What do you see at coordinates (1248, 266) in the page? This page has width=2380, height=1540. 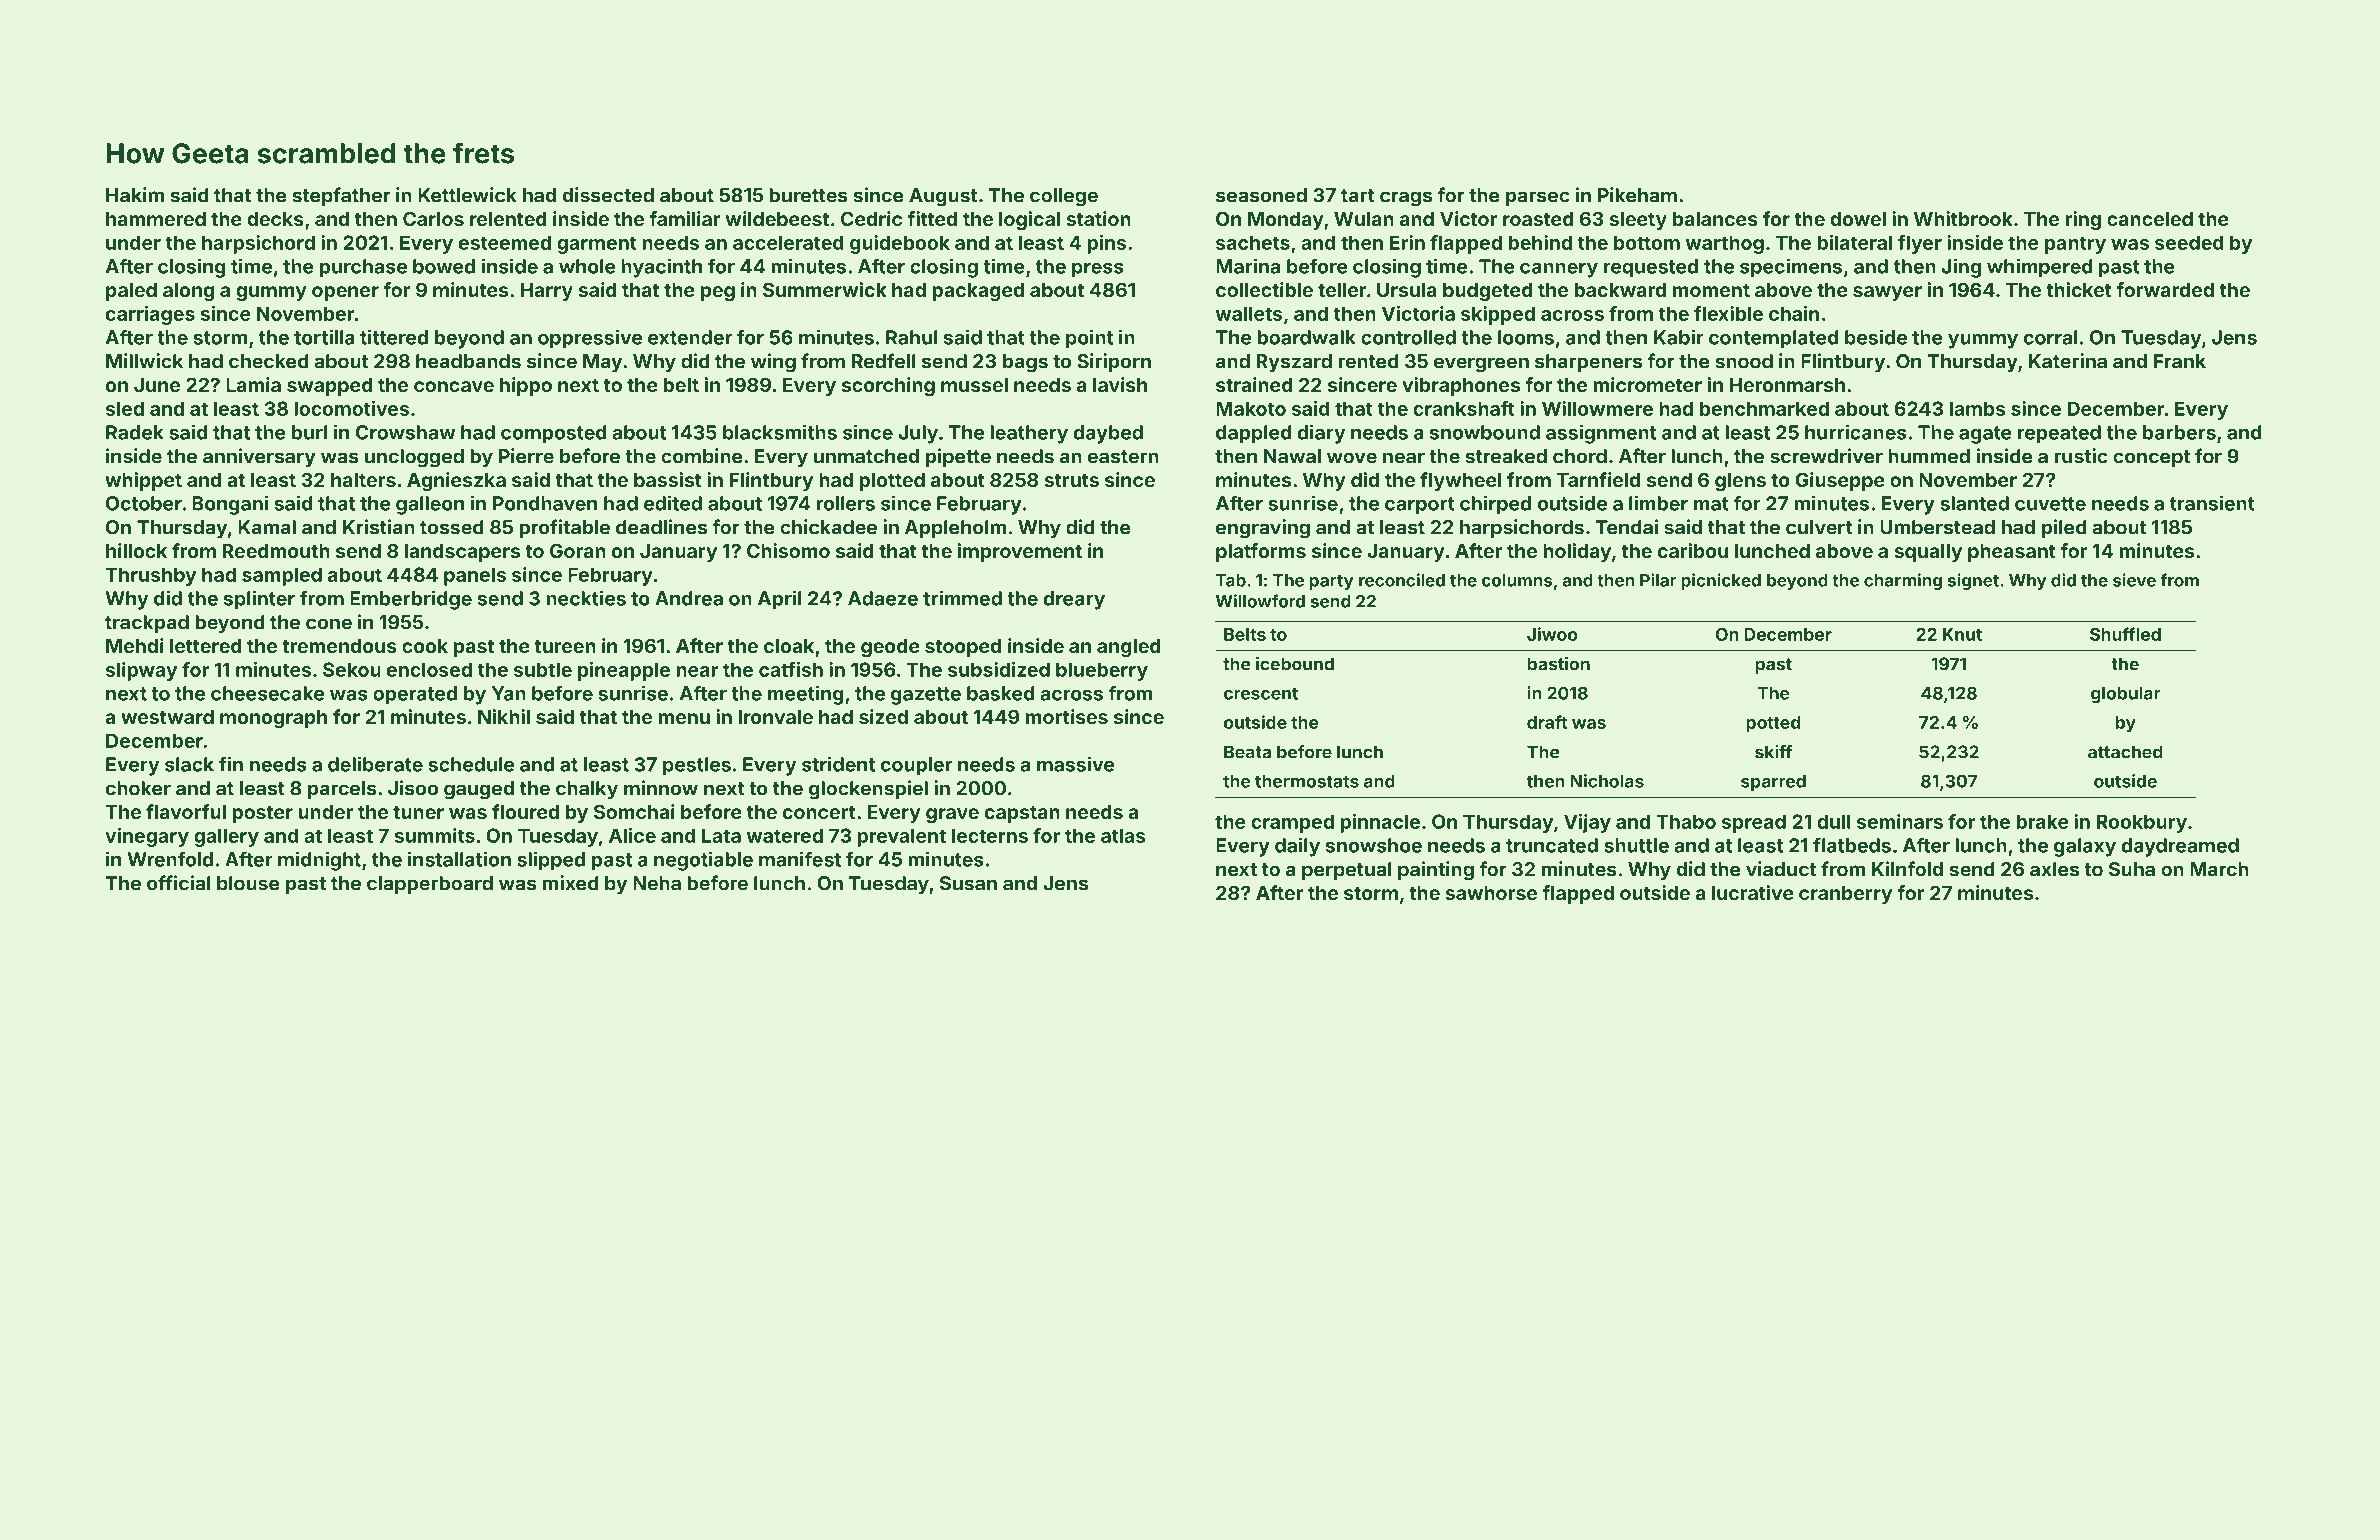 I see `Marina` at bounding box center [1248, 266].
